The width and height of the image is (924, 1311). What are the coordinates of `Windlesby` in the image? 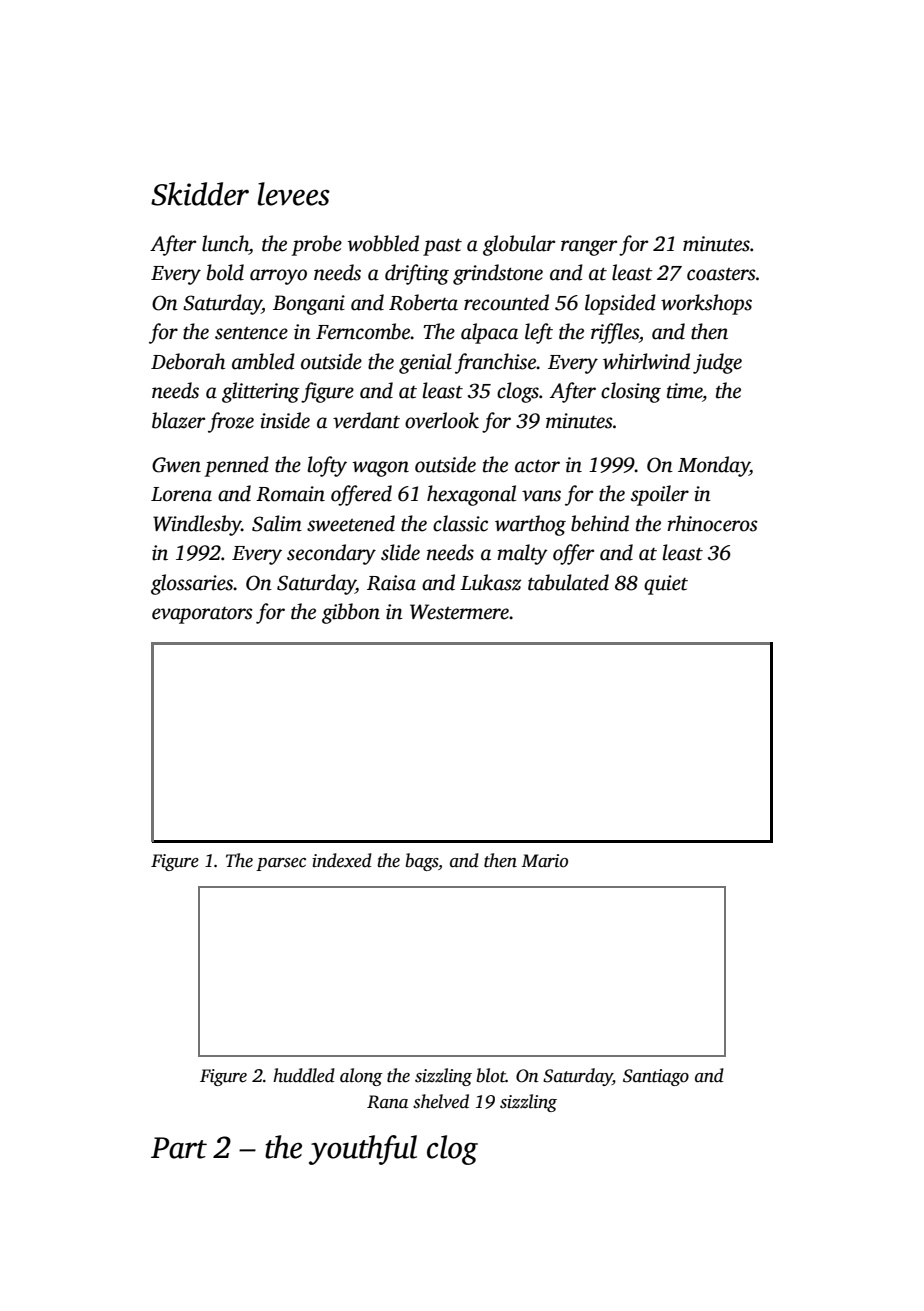 It's located at (197, 525).
